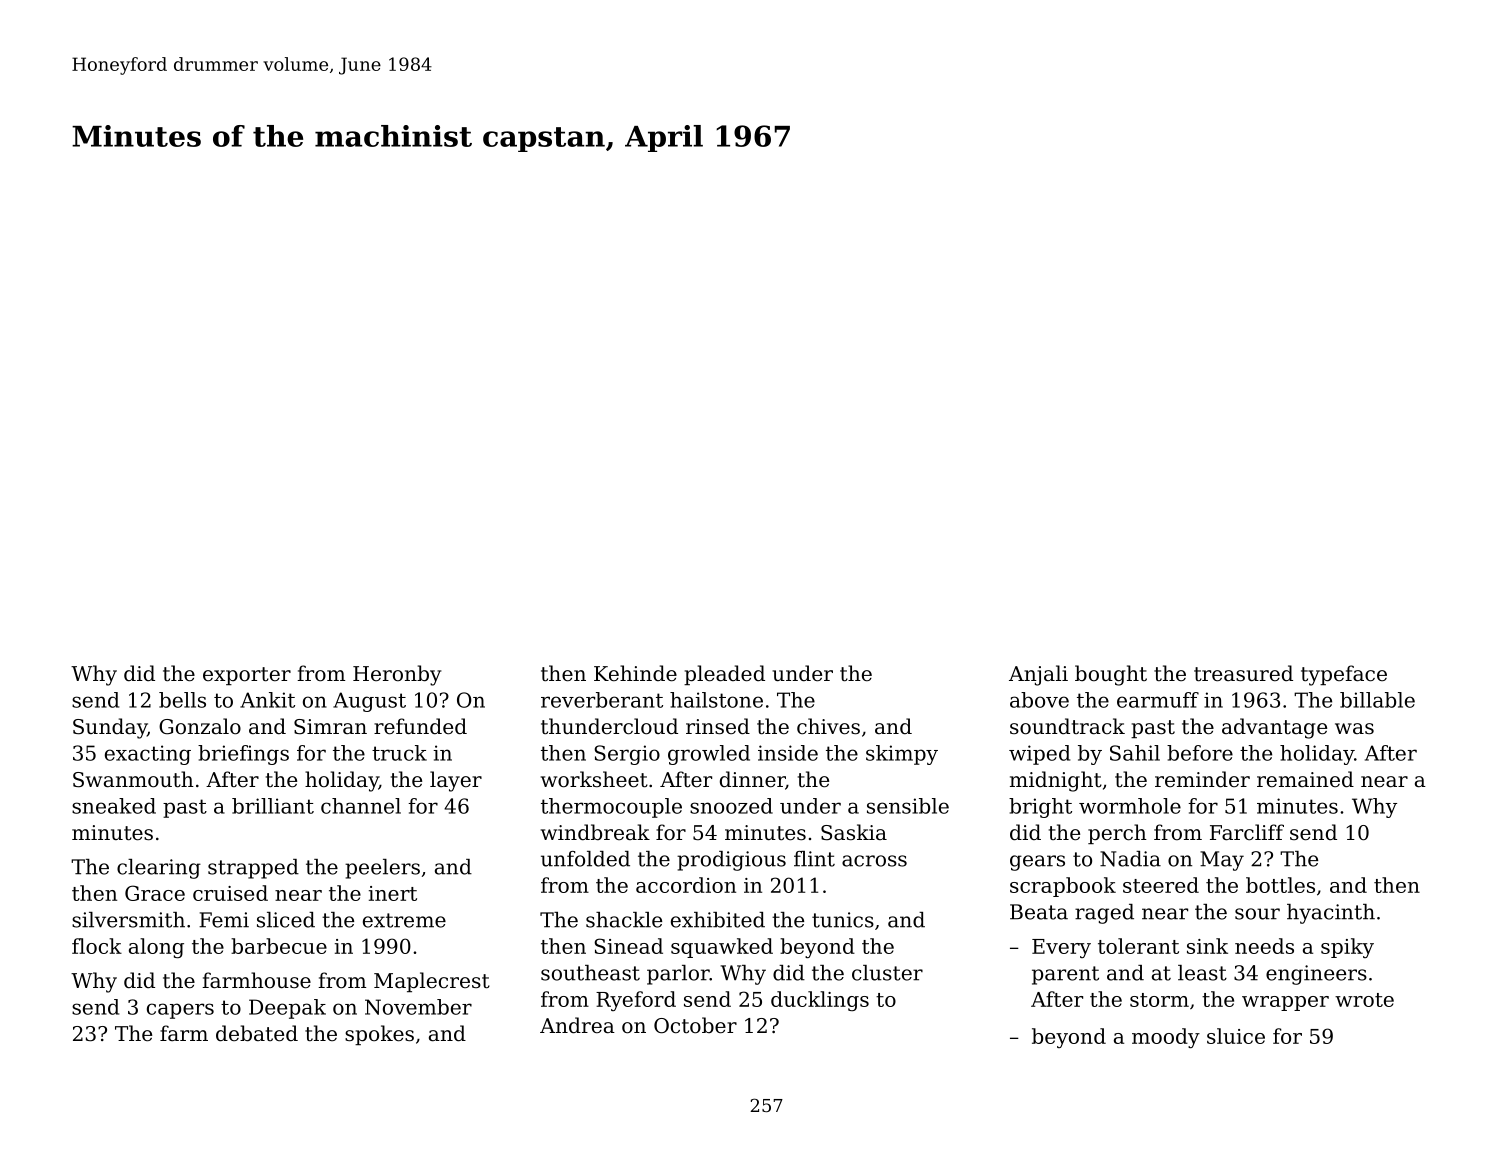  What do you see at coordinates (180, 1011) in the screenshot?
I see `capers` at bounding box center [180, 1011].
